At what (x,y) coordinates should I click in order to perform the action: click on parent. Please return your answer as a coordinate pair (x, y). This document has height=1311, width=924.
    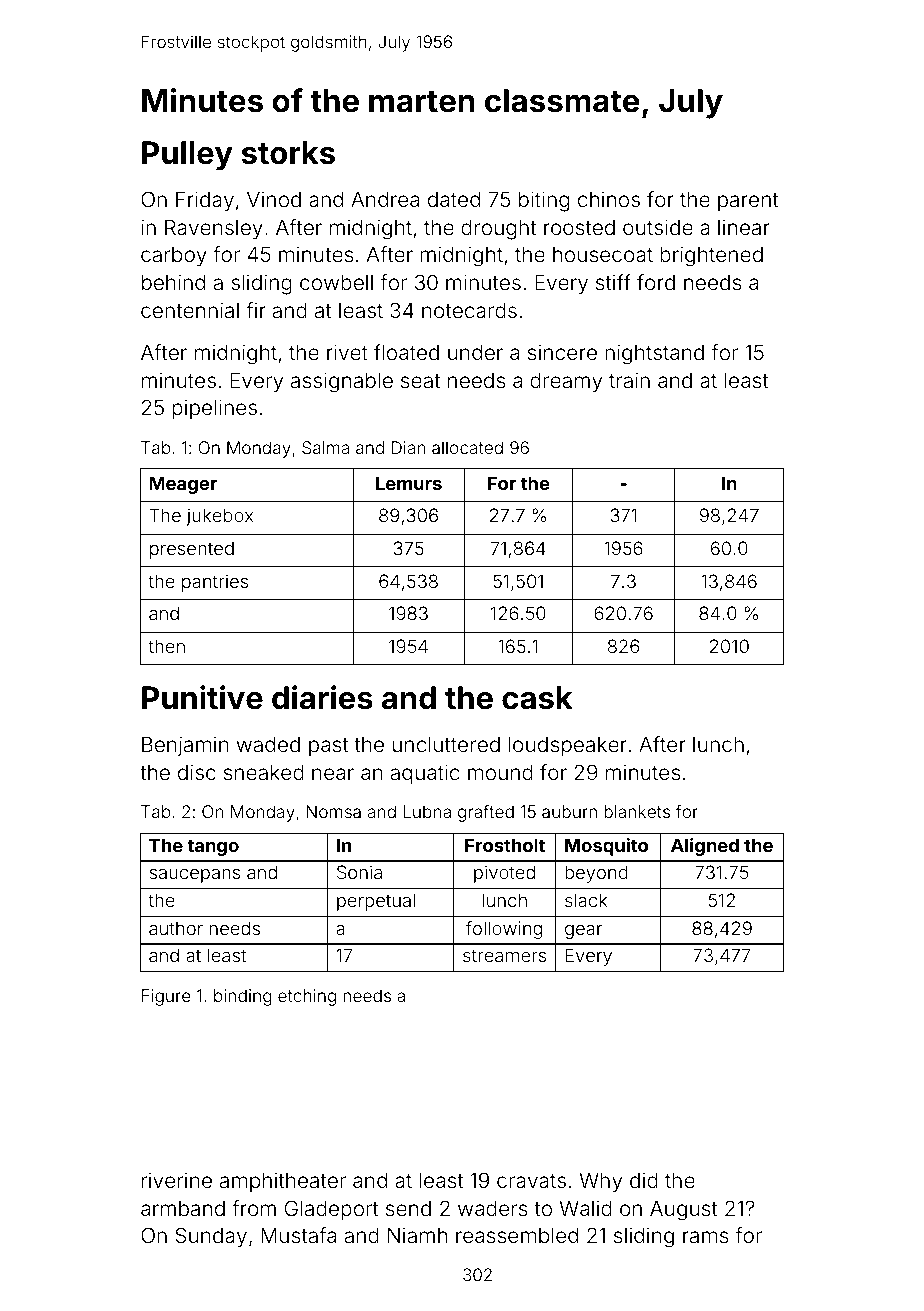
    Looking at the image, I should click on (748, 202).
